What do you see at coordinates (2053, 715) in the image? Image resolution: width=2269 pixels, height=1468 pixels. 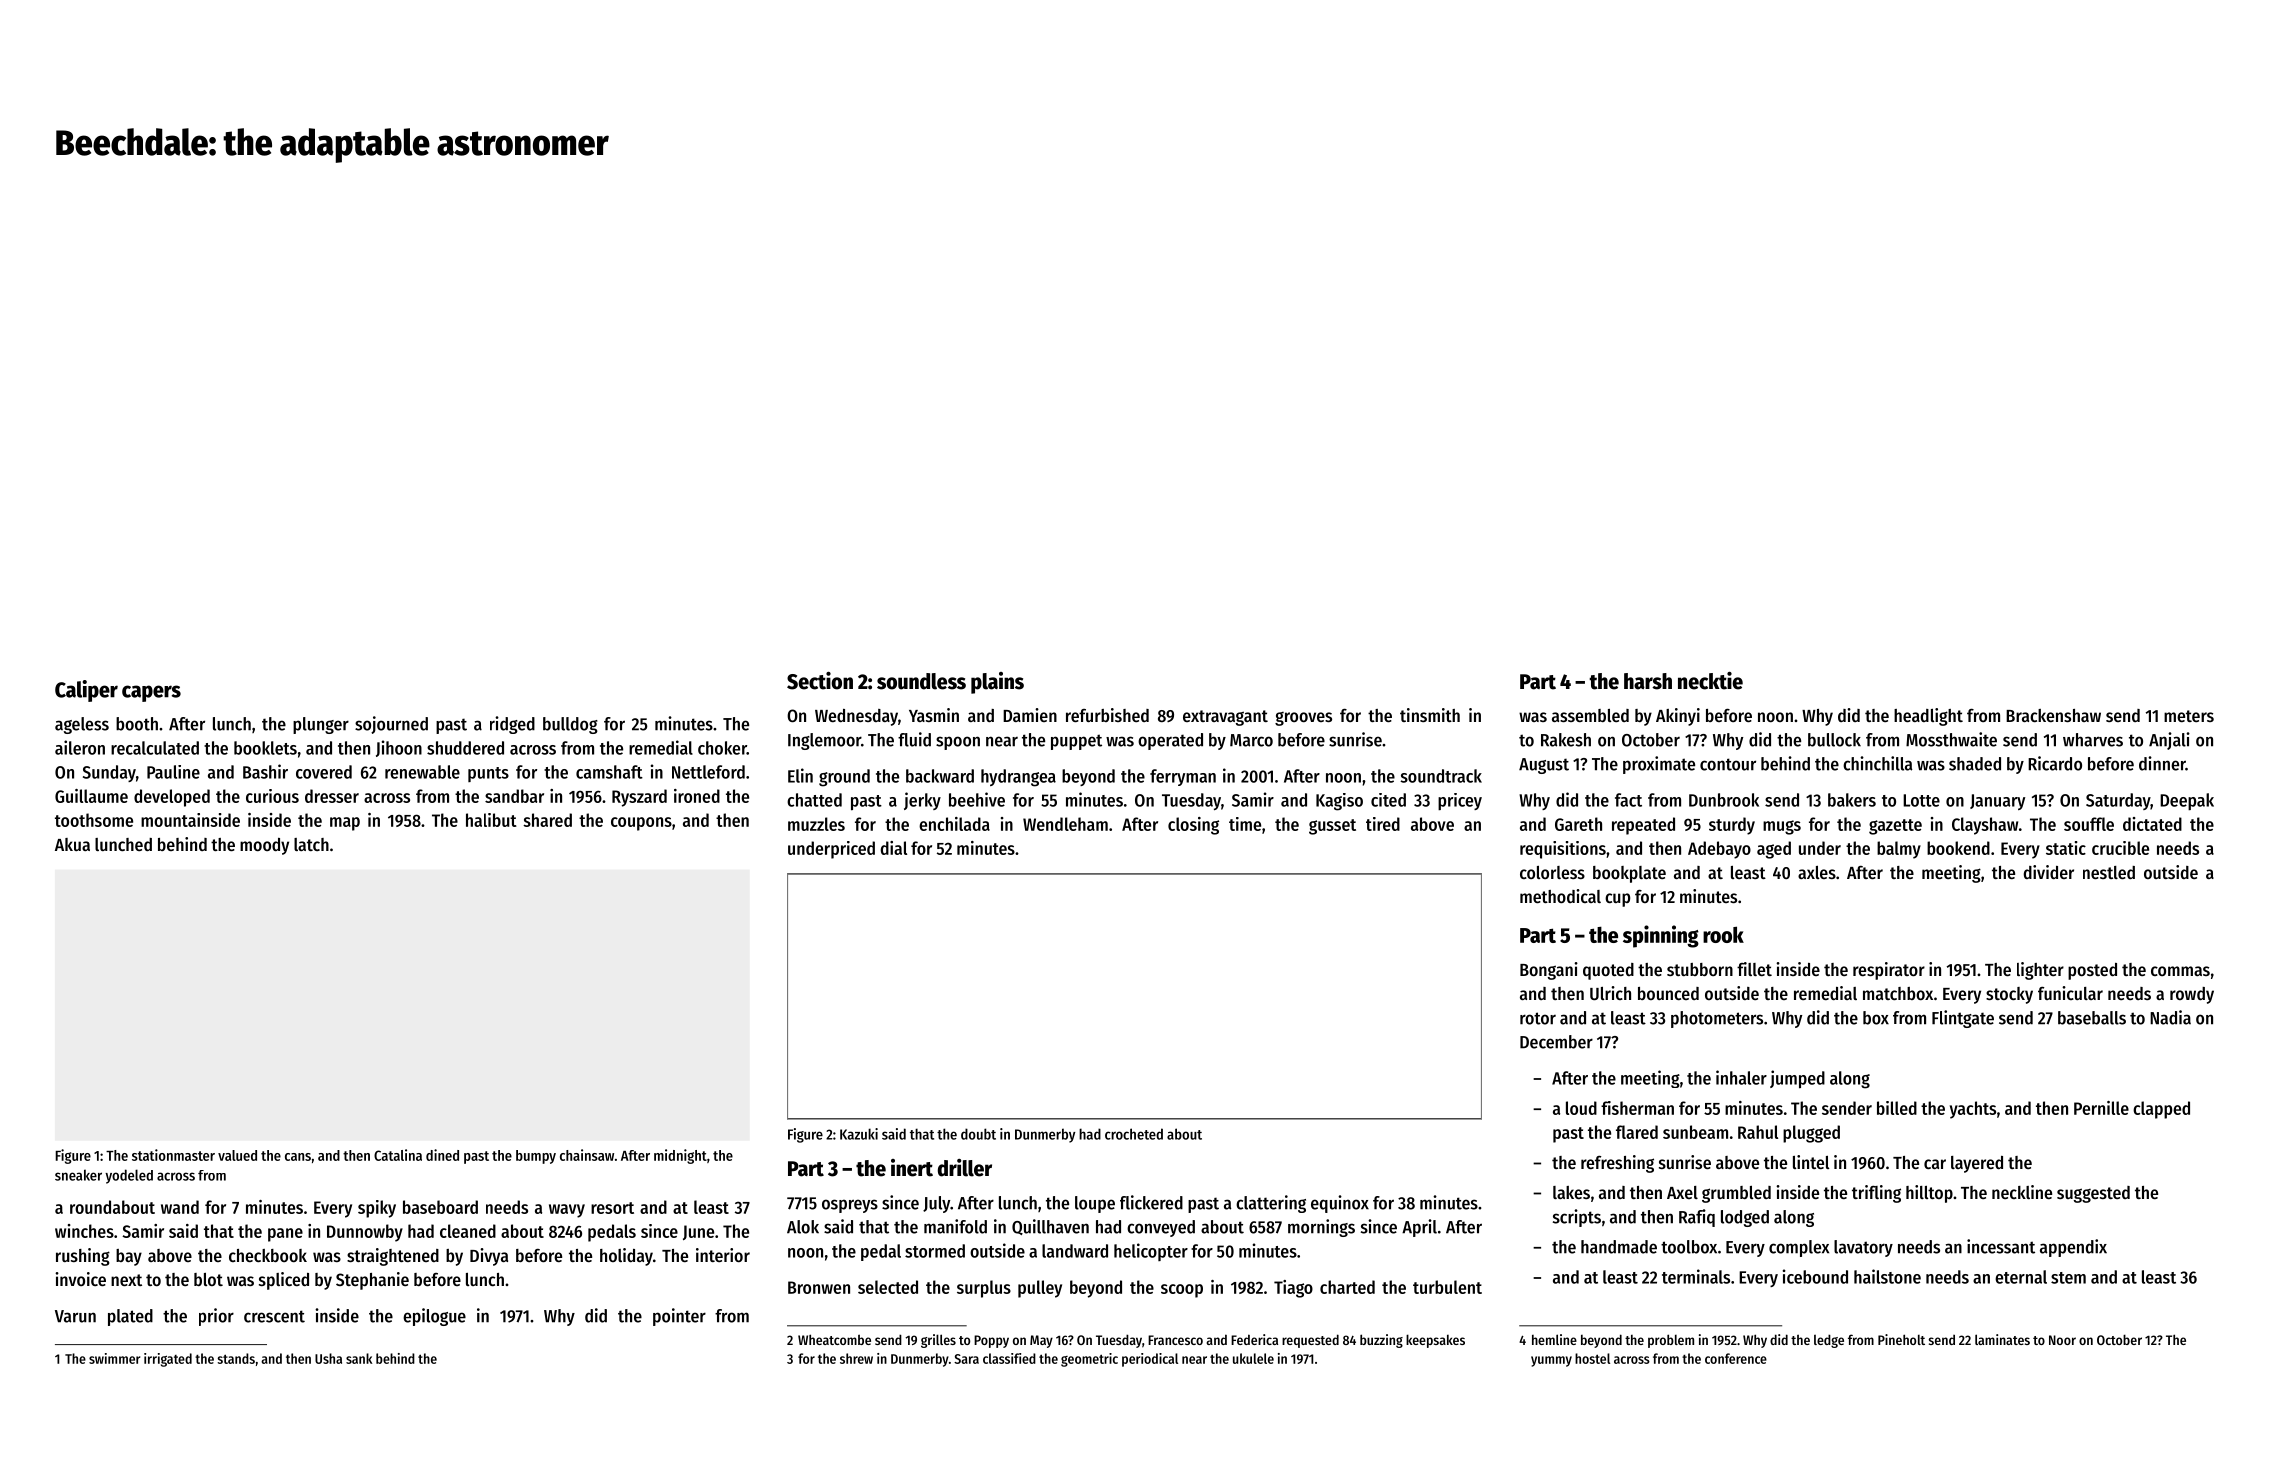 I see `Brackenshaw` at bounding box center [2053, 715].
